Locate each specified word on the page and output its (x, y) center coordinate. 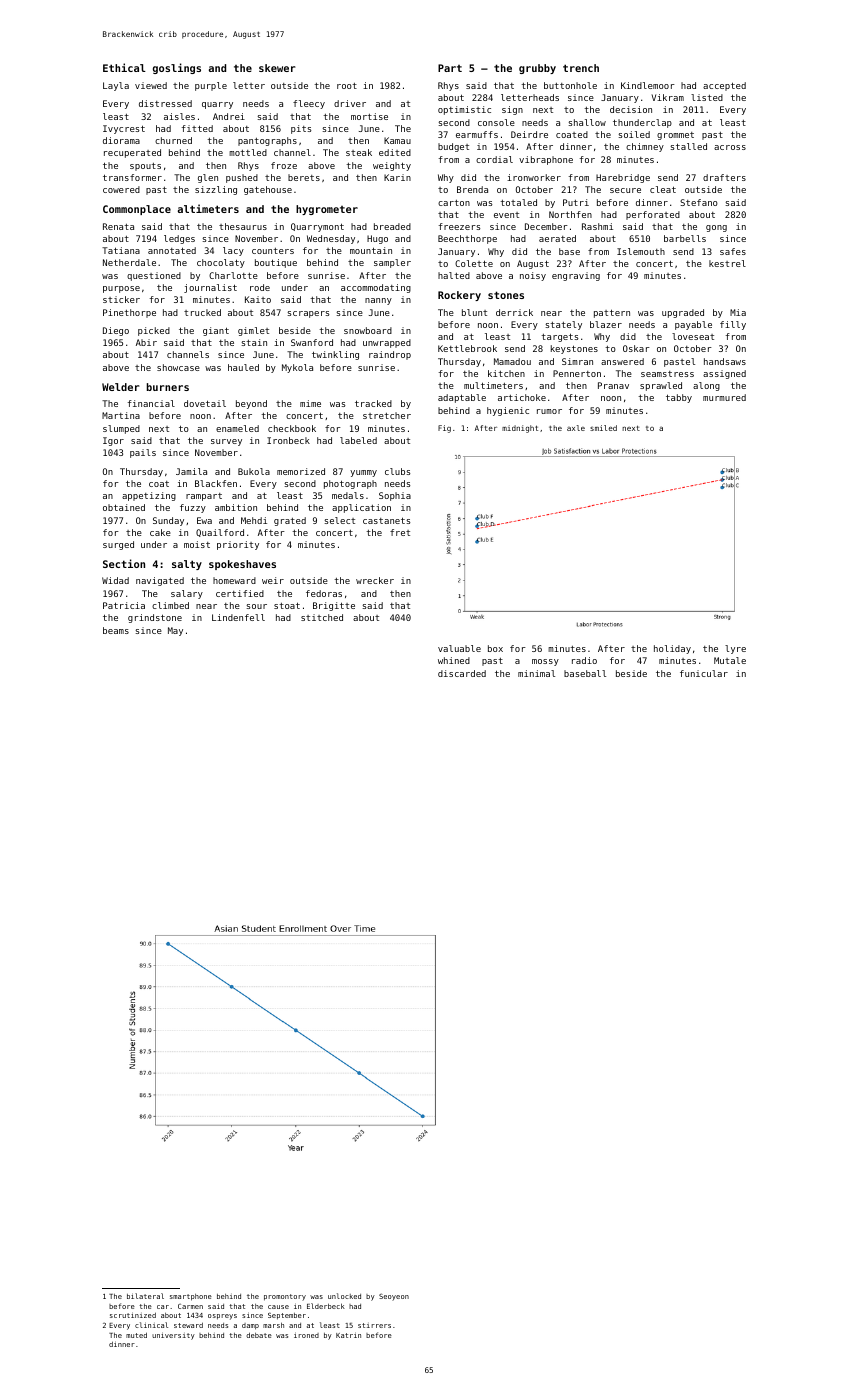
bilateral (145, 1296)
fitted (197, 128)
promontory (285, 1297)
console (496, 122)
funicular (704, 673)
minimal (536, 673)
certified (240, 593)
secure (625, 190)
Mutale (730, 660)
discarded (462, 673)
